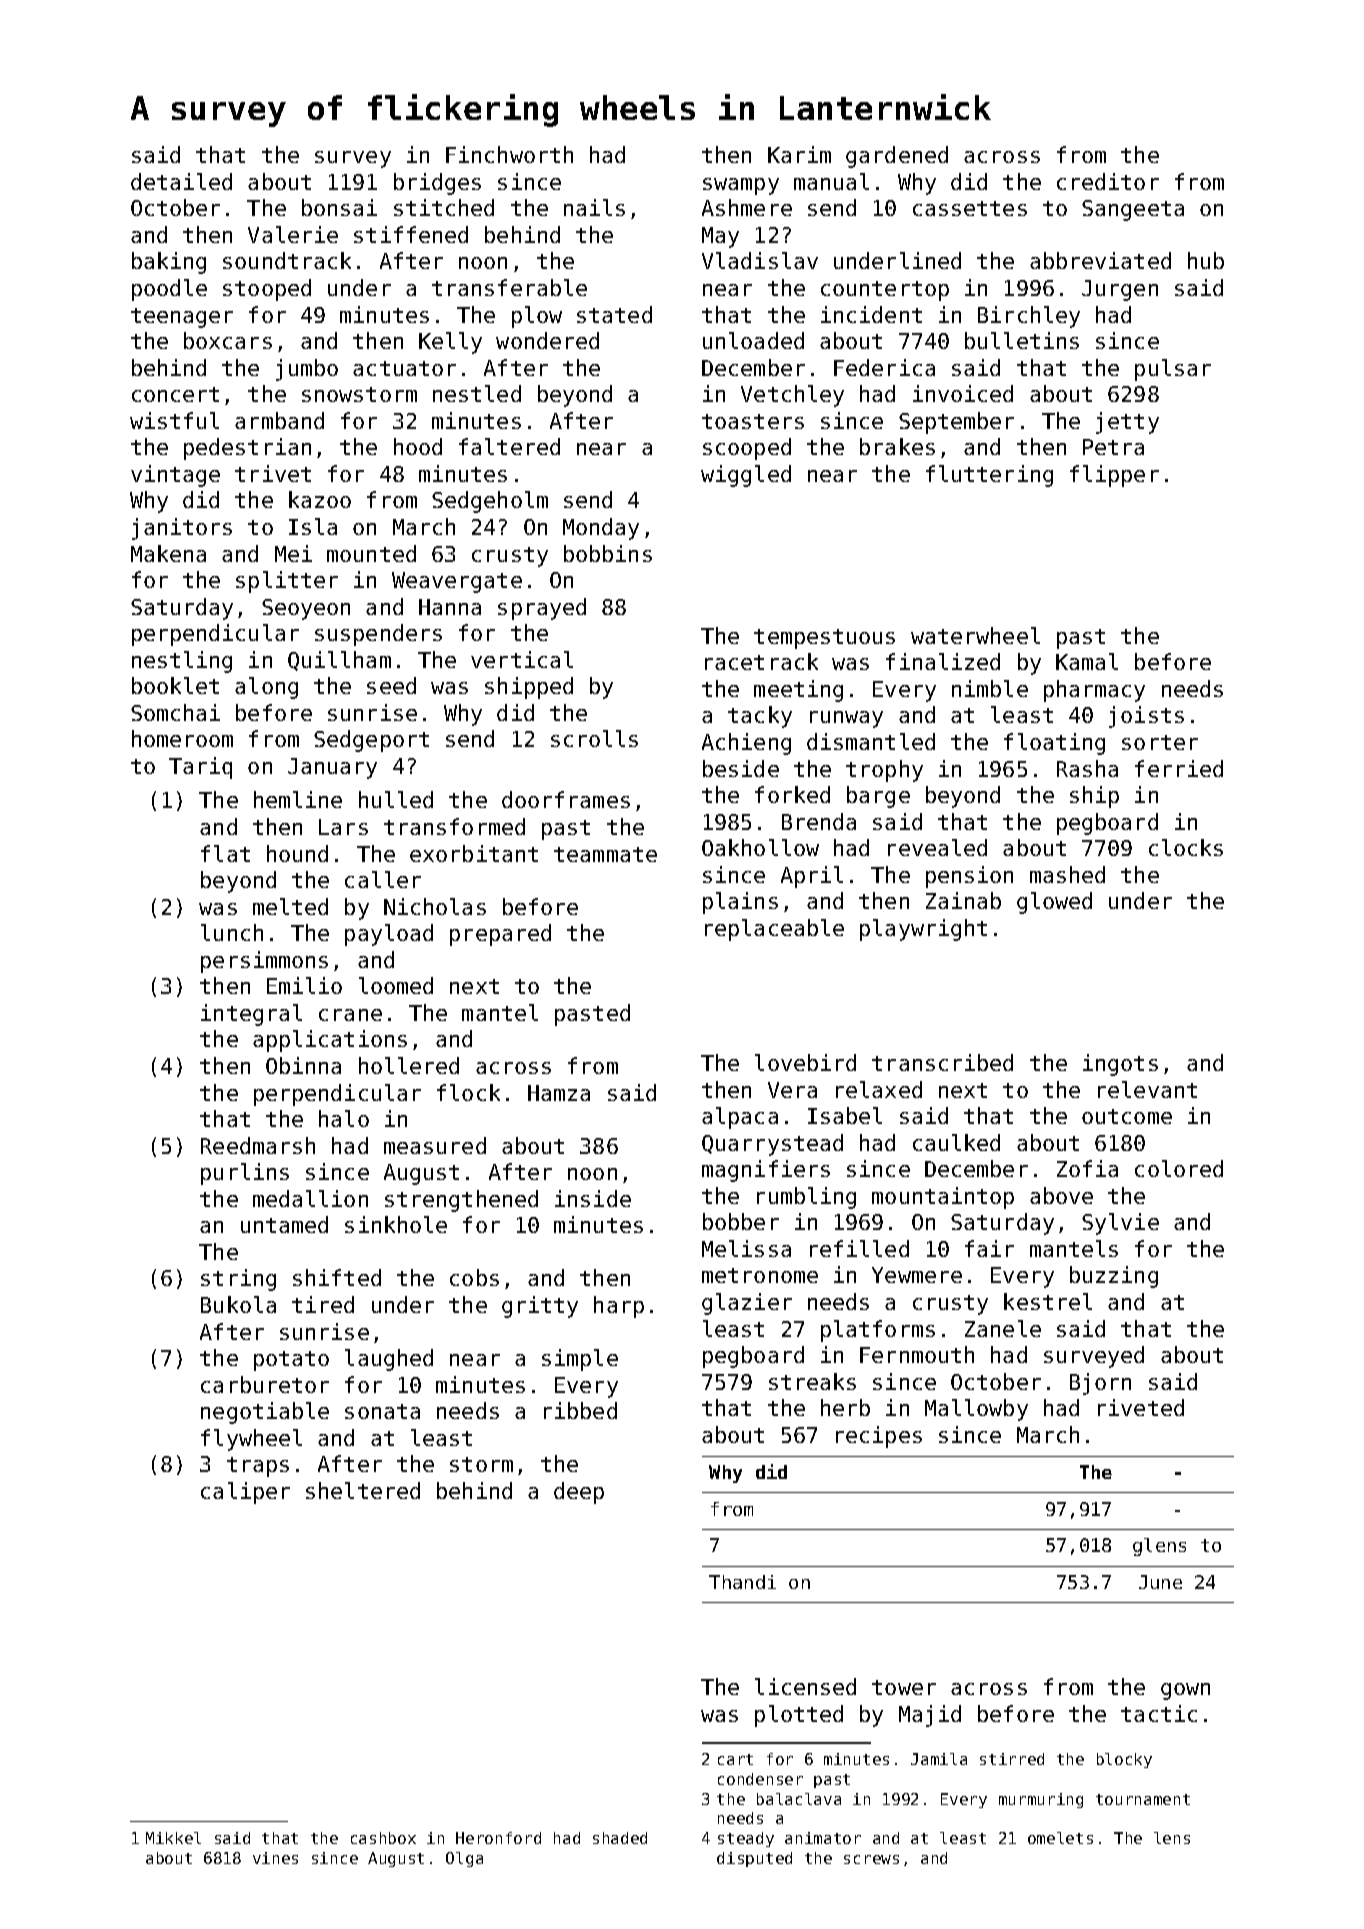 This screenshot has height=1929, width=1364. Describe the element at coordinates (879, 1089) in the screenshot. I see `relaxed` at that location.
